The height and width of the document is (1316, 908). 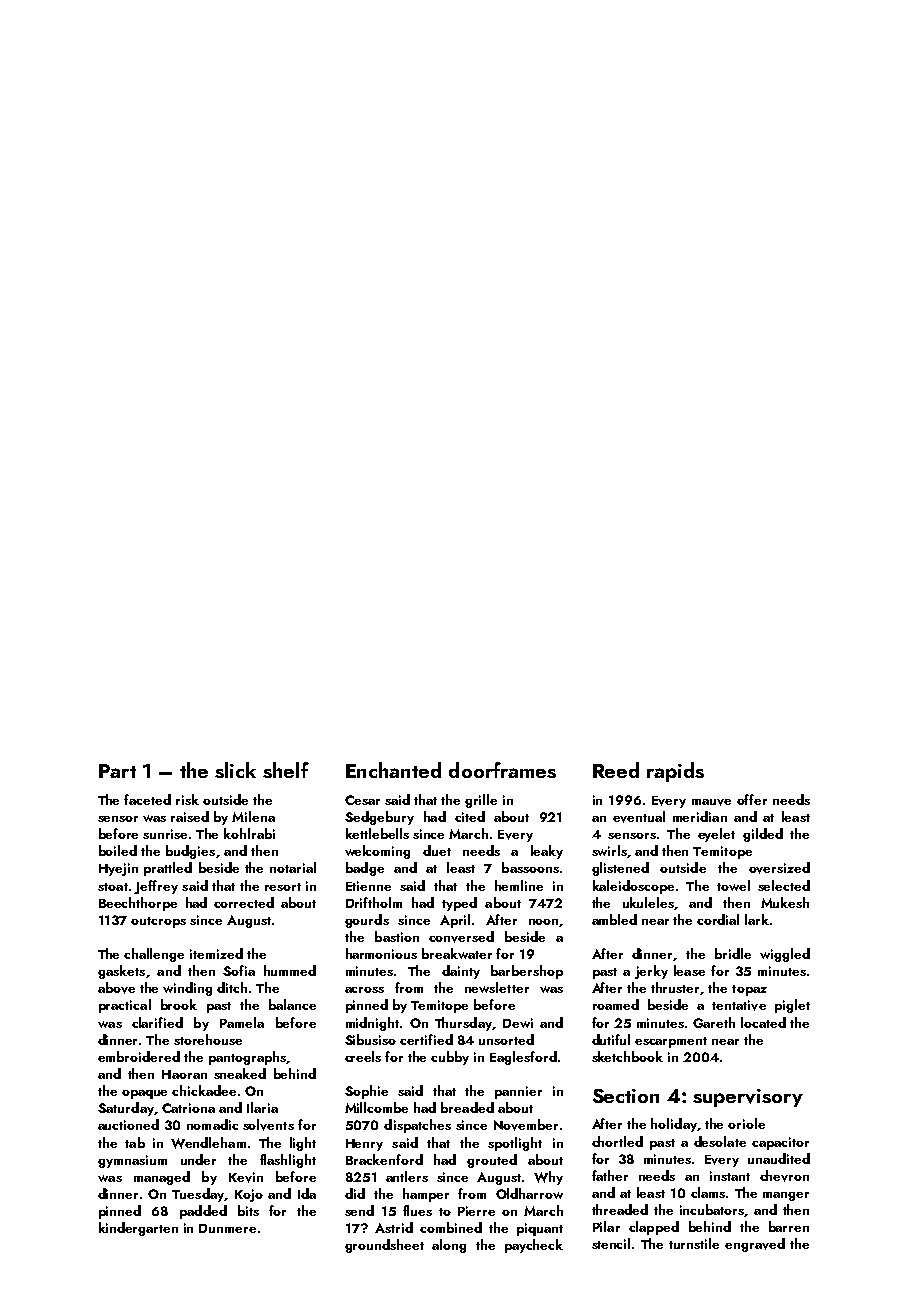 What do you see at coordinates (675, 772) in the document?
I see `rapids` at bounding box center [675, 772].
